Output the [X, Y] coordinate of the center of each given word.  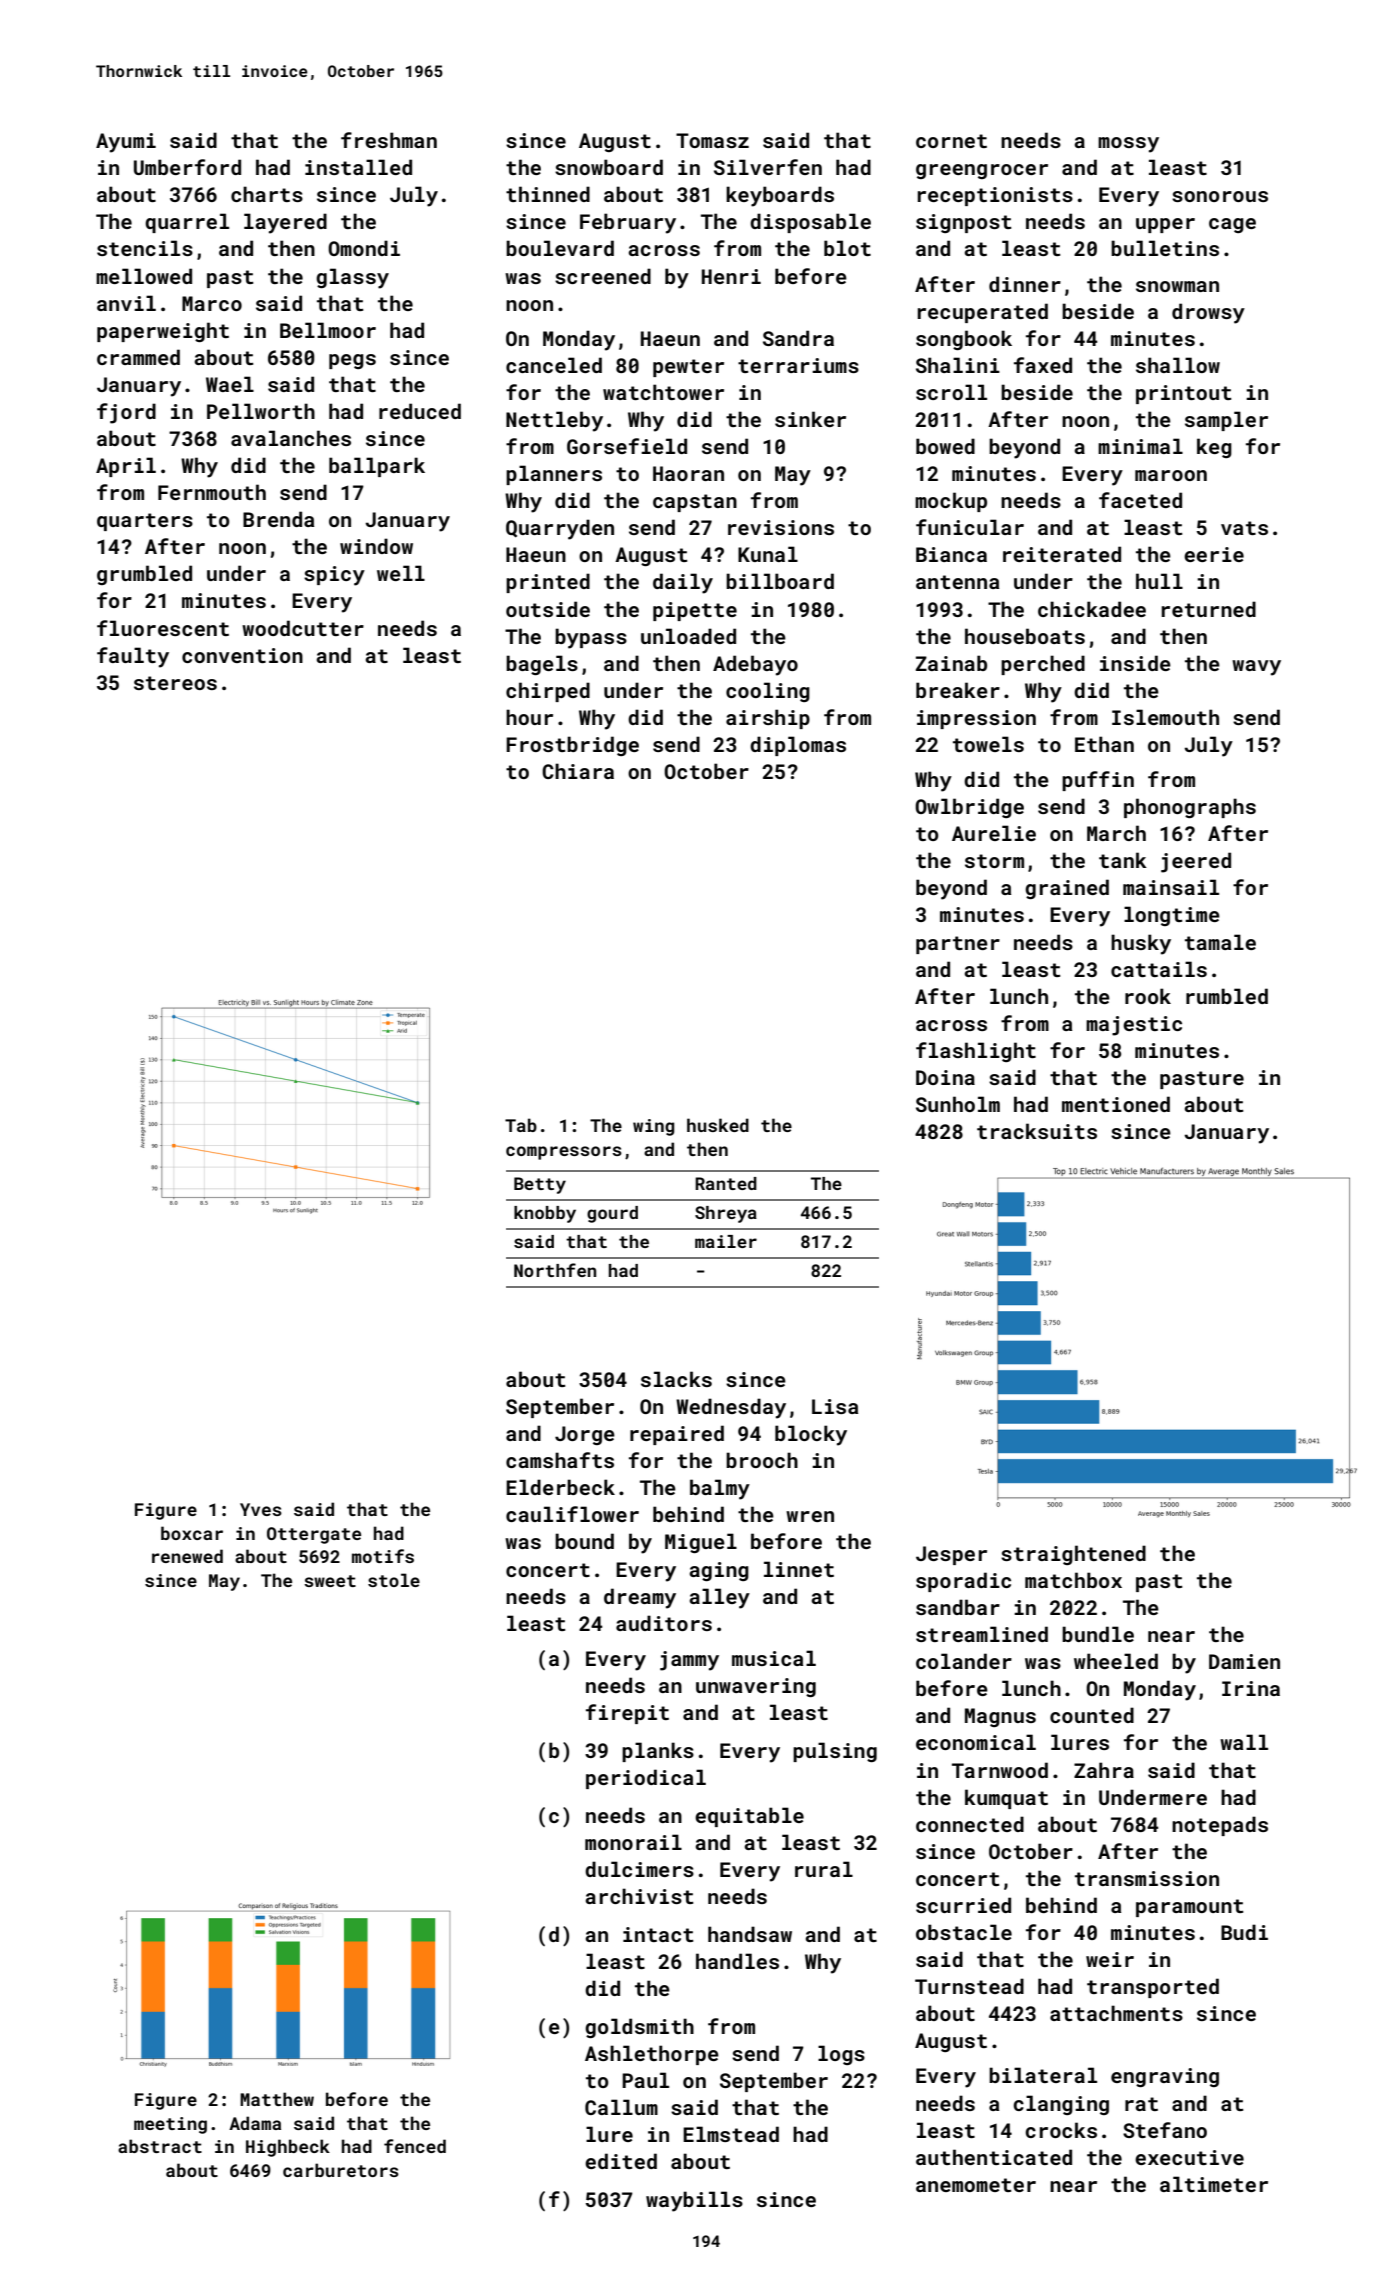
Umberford [187, 167]
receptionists [995, 196]
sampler [1226, 421]
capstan [695, 503]
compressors [564, 1153]
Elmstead [731, 2134]
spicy [334, 576]
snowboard [609, 167]
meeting [170, 2125]
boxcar [192, 1533]
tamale [1220, 942]
